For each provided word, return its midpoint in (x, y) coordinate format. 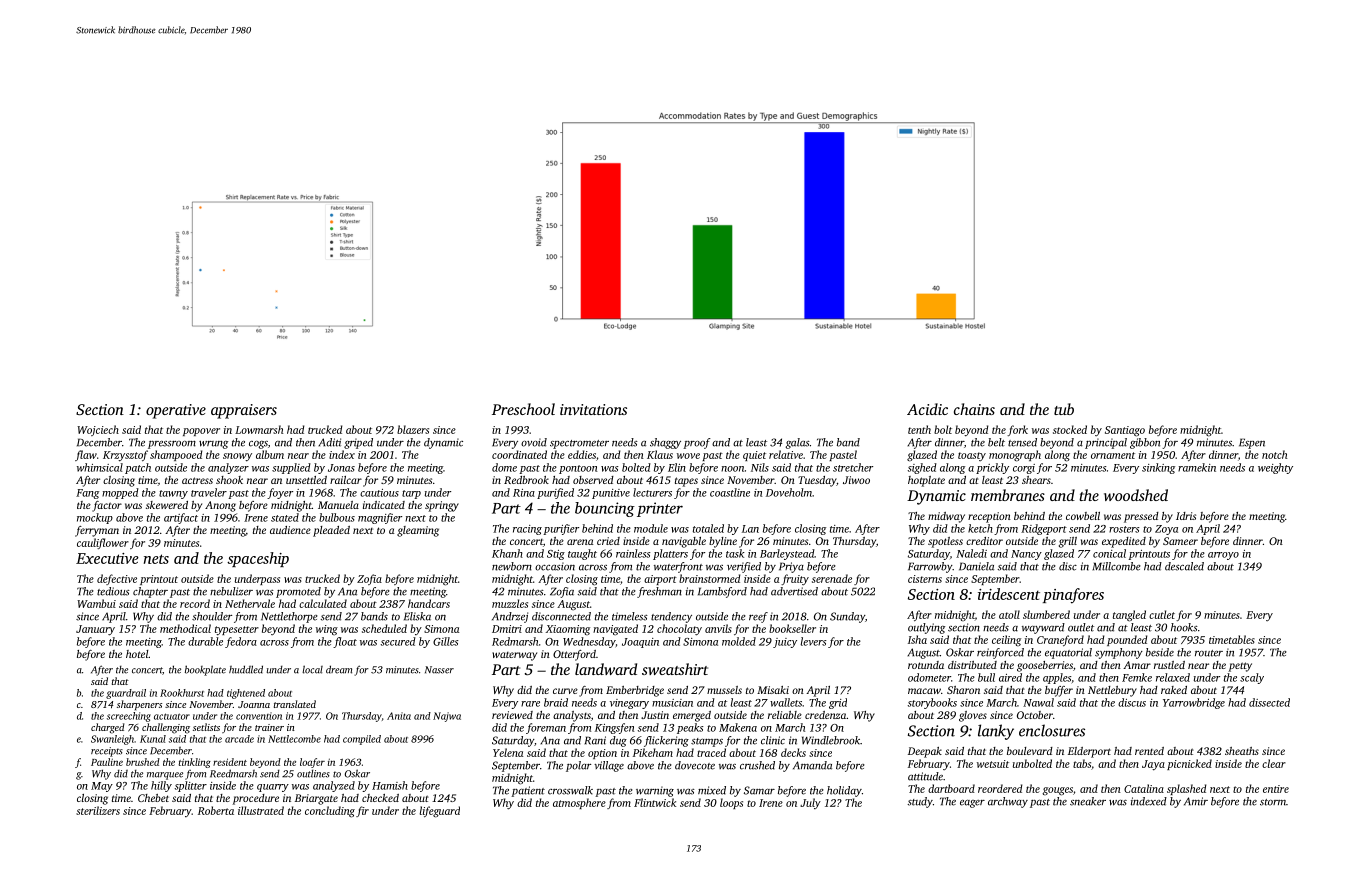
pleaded (331, 531)
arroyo (1223, 556)
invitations (593, 409)
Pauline (107, 762)
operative (176, 411)
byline (723, 542)
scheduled (384, 628)
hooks (1184, 627)
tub (1064, 409)
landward (606, 669)
